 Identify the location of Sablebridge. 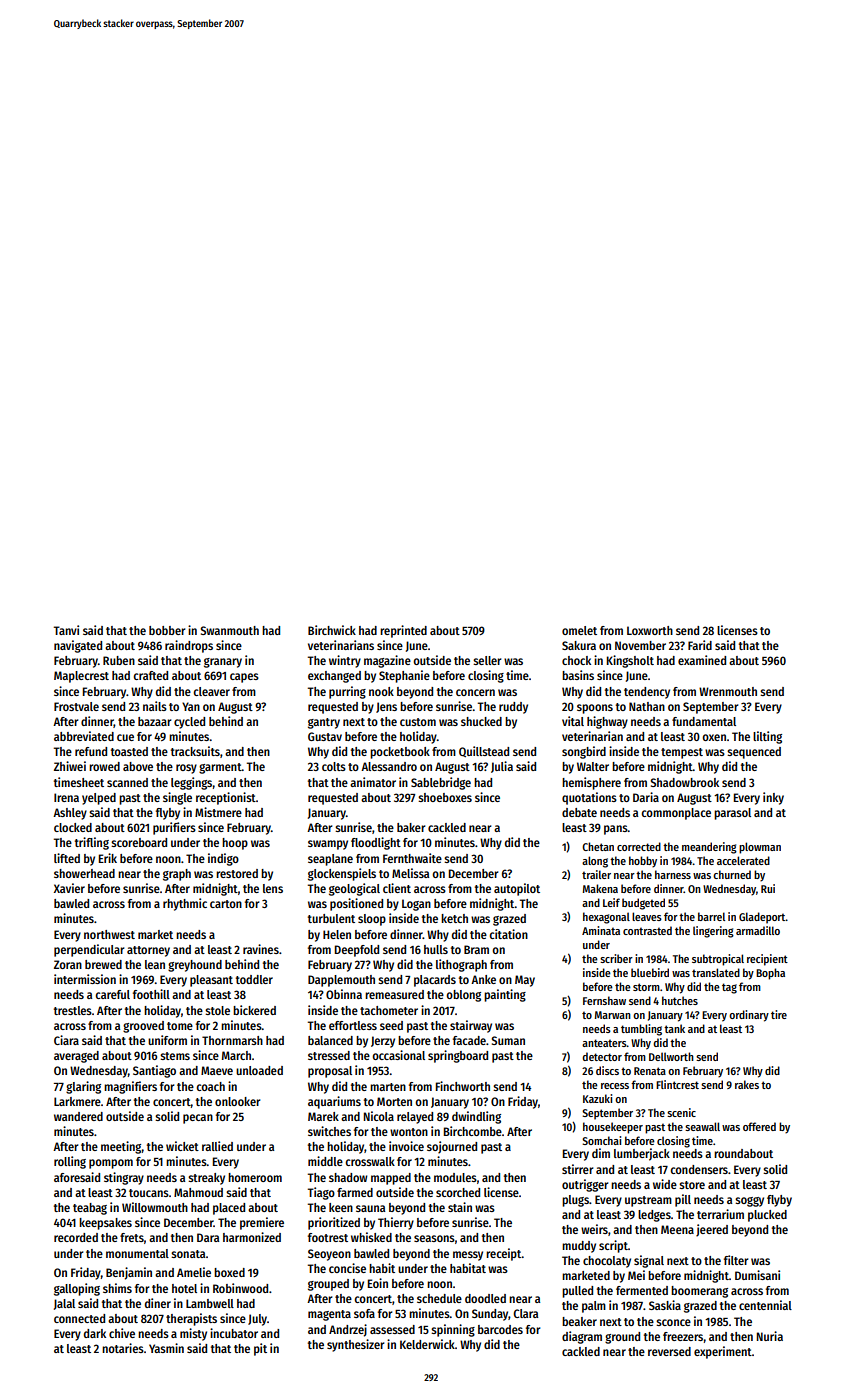
(441, 783).
